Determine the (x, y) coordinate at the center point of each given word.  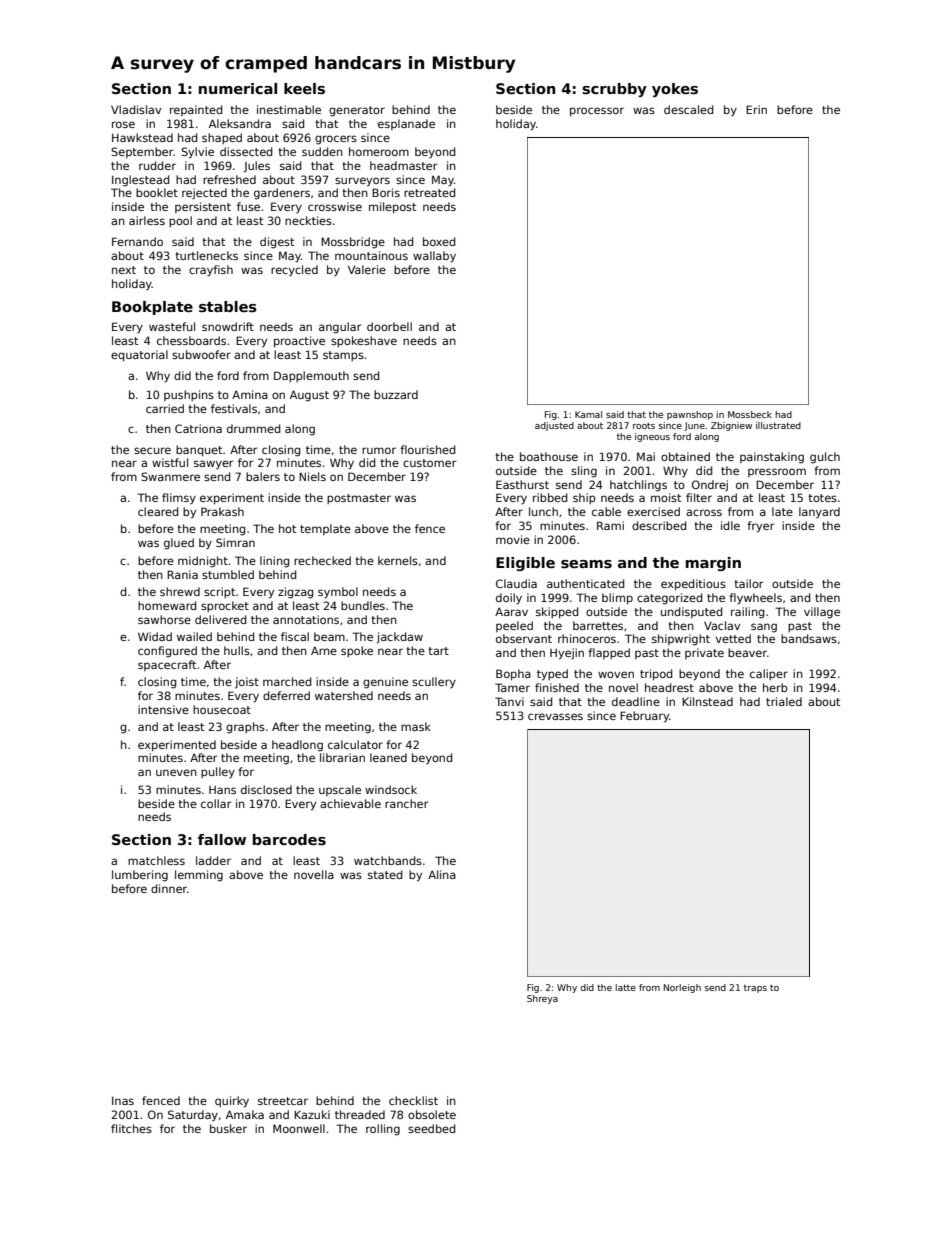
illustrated (778, 425)
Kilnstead (707, 701)
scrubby (614, 90)
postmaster (359, 499)
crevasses (555, 716)
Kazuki (312, 1114)
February (645, 717)
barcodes (289, 839)
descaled (688, 109)
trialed (784, 701)
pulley (218, 772)
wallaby (434, 257)
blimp (617, 599)
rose (123, 124)
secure (152, 450)
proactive (299, 342)
